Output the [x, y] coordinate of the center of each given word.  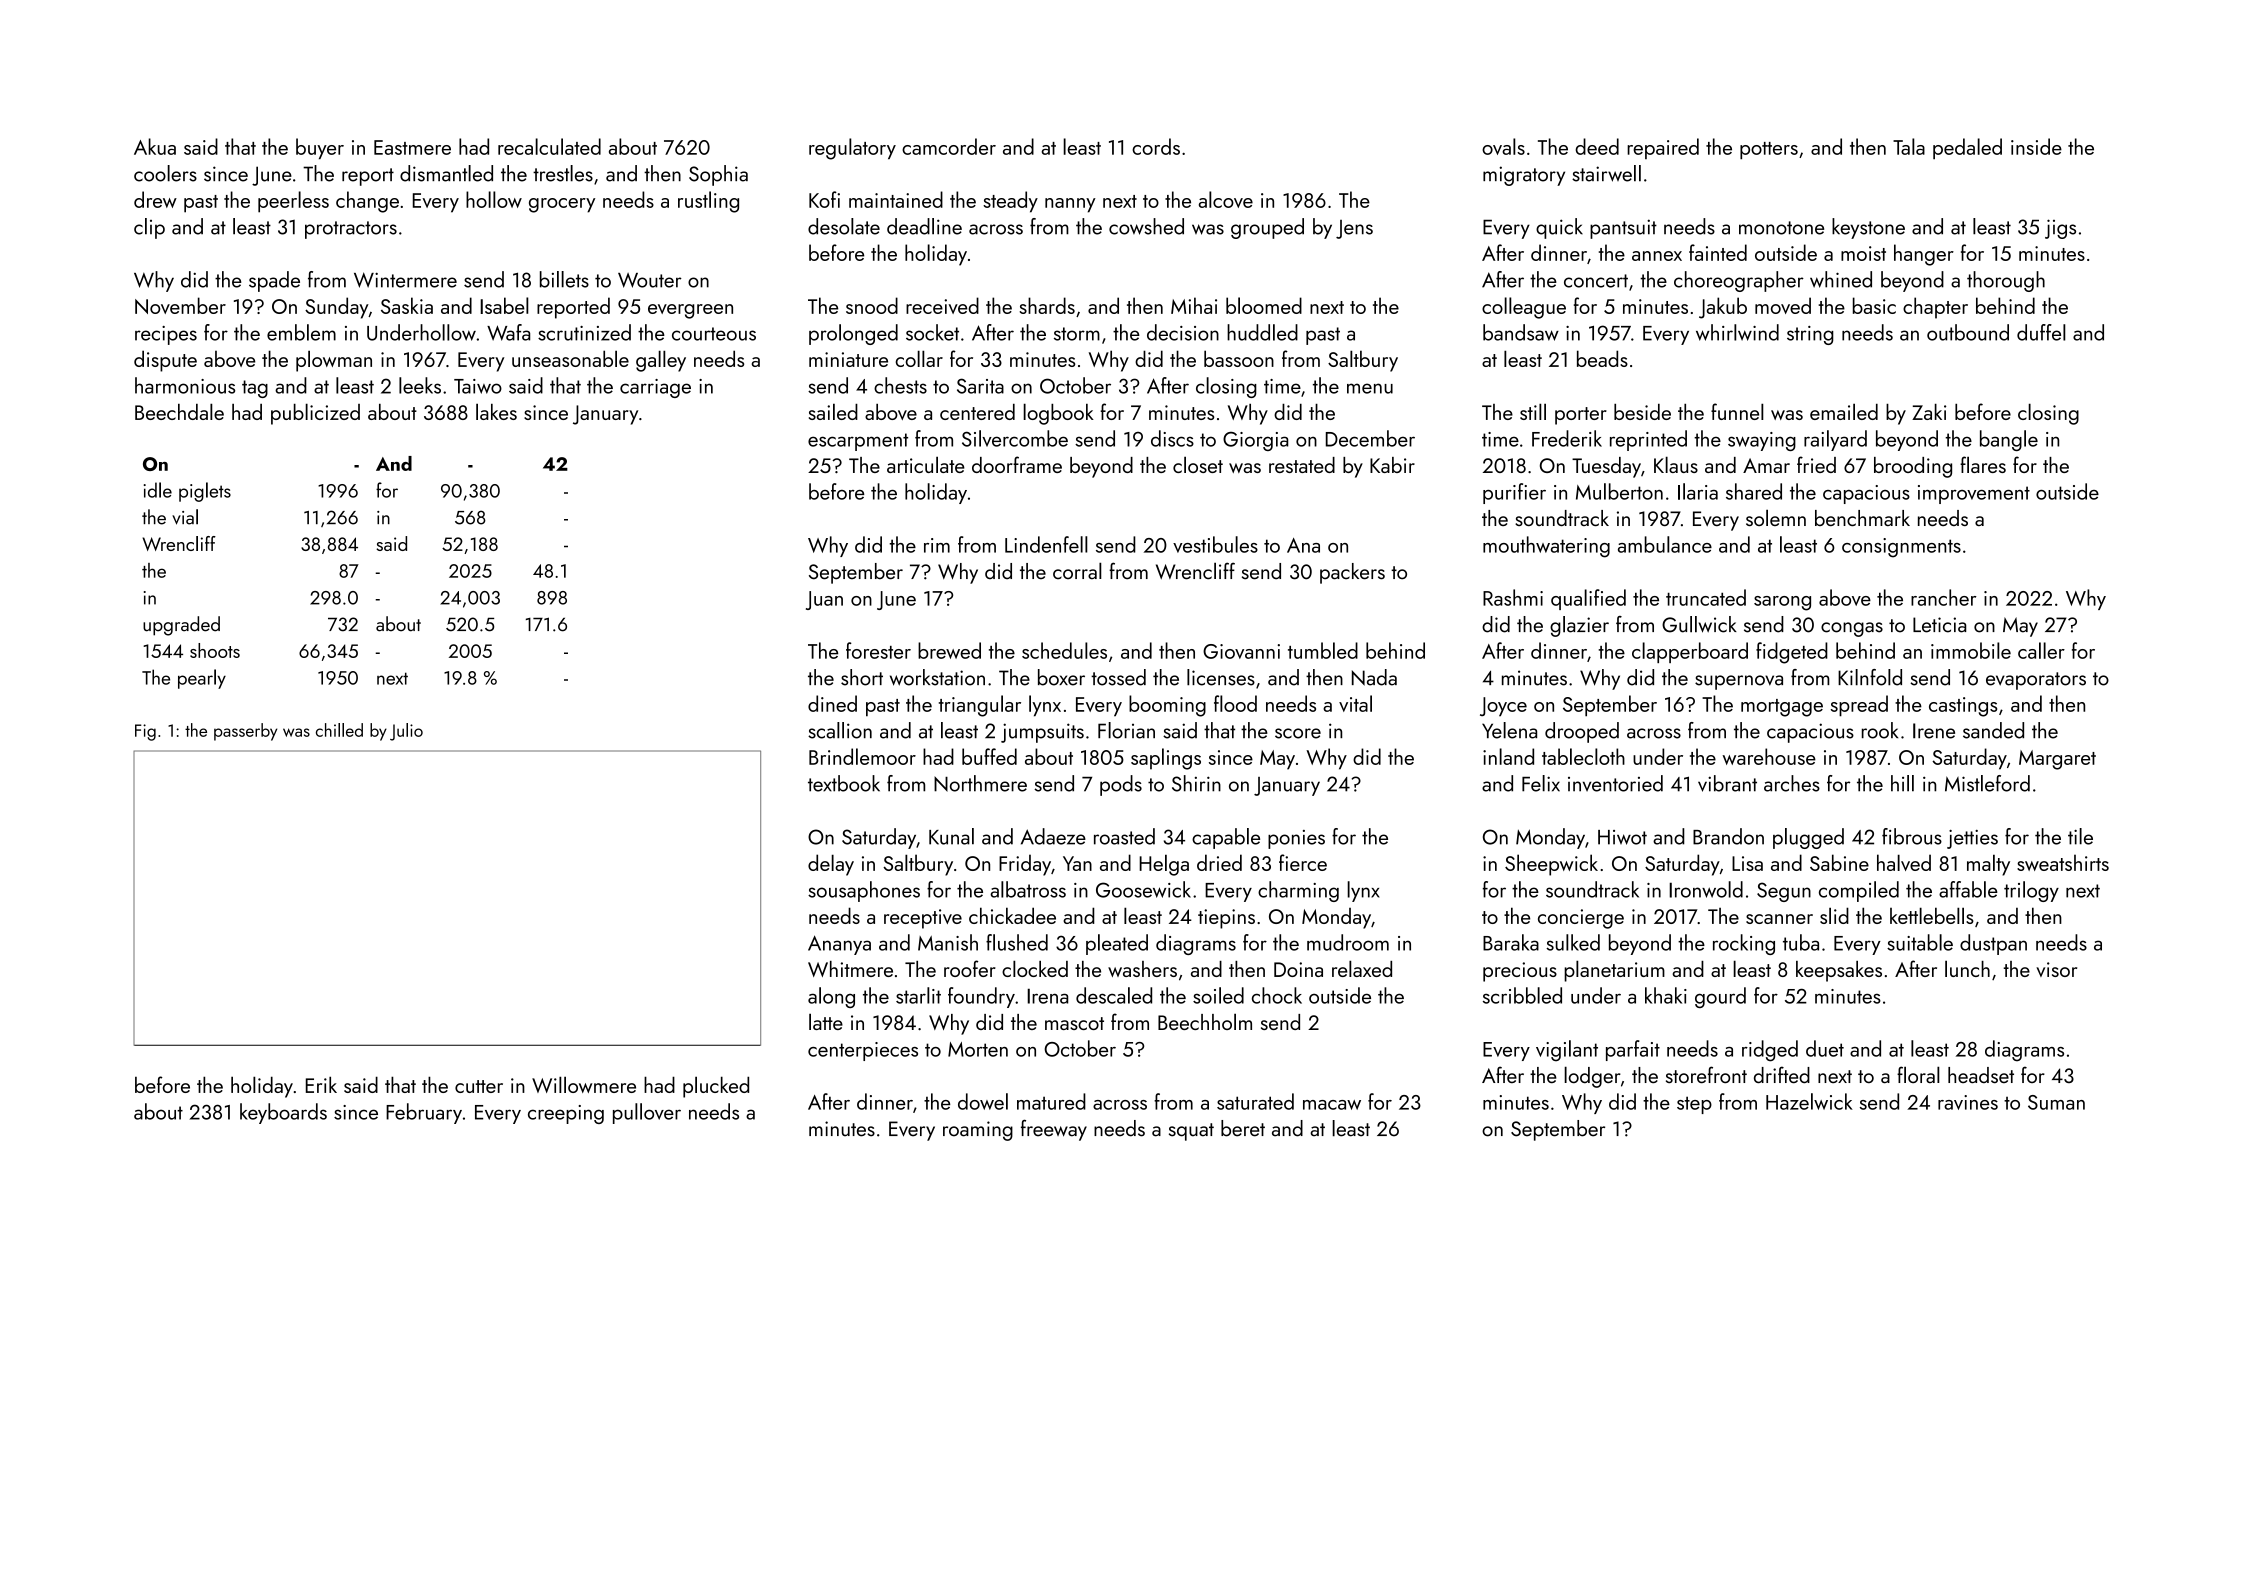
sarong [1782, 603]
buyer [320, 148]
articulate [926, 464]
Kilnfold [1870, 677]
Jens [1354, 229]
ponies [1296, 839]
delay [831, 865]
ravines [1968, 1102]
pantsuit [1623, 229]
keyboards [283, 1113]
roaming [978, 1131]
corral [1077, 571]
